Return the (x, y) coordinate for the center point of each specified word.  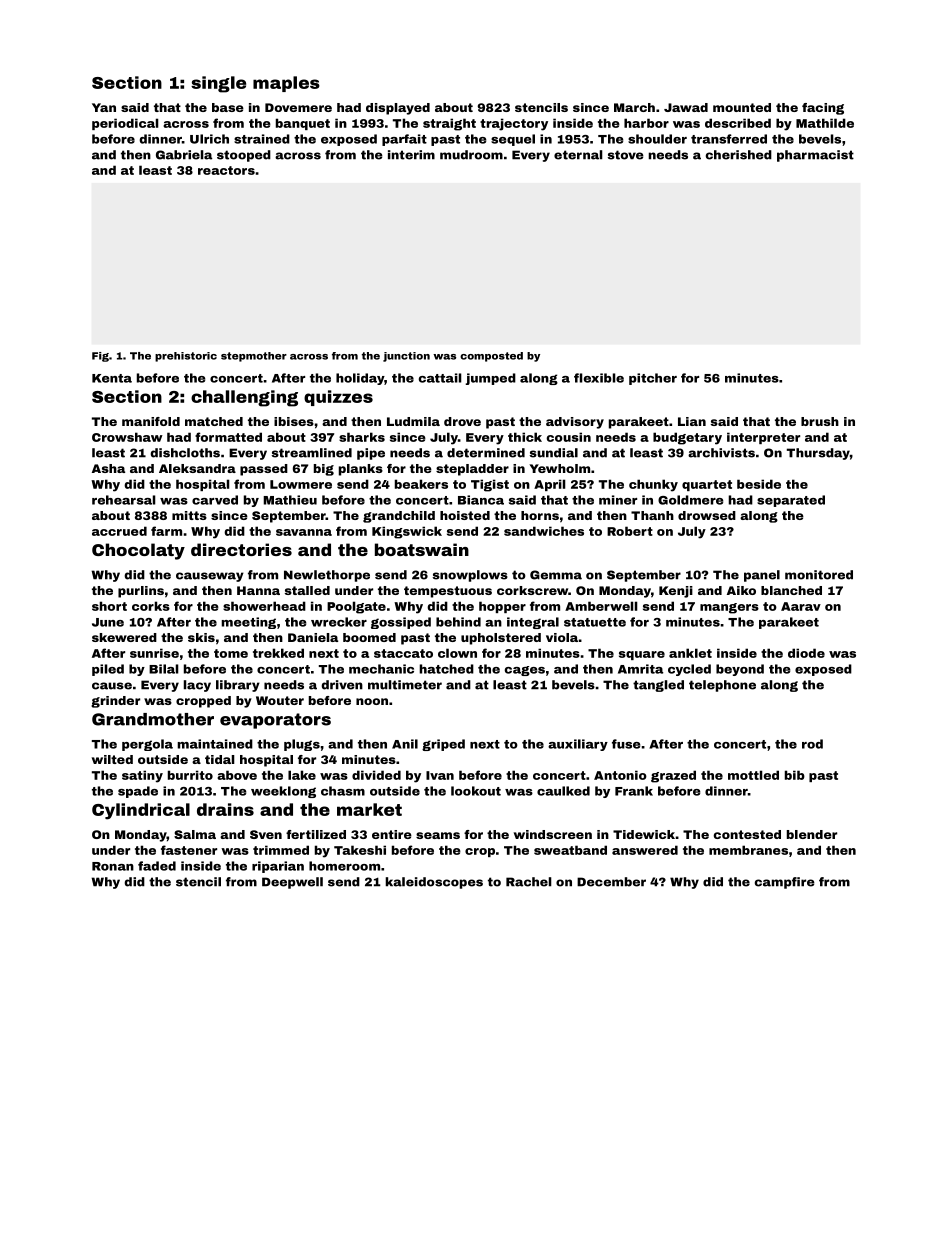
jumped (491, 379)
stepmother (254, 357)
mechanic (381, 669)
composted (491, 357)
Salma (195, 834)
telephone (722, 686)
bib (795, 775)
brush (820, 421)
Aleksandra (197, 468)
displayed (398, 109)
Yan (104, 107)
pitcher (653, 379)
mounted (742, 107)
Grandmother (153, 719)
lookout (476, 791)
